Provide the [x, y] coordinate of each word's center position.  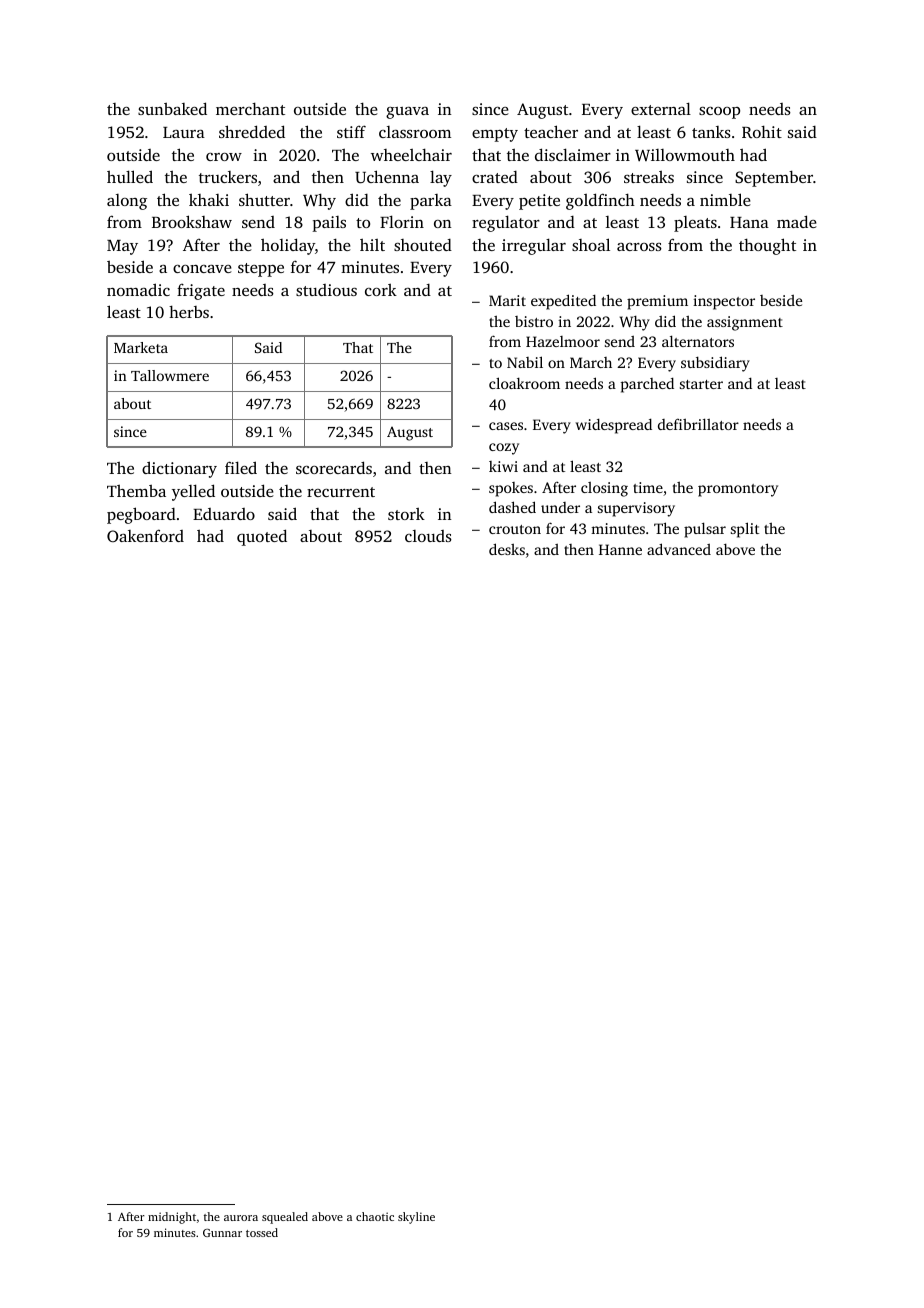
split [745, 530]
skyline [416, 1218]
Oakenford [145, 535]
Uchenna [387, 177]
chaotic [375, 1216]
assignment [745, 323]
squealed [285, 1218]
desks [507, 549]
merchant [250, 109]
